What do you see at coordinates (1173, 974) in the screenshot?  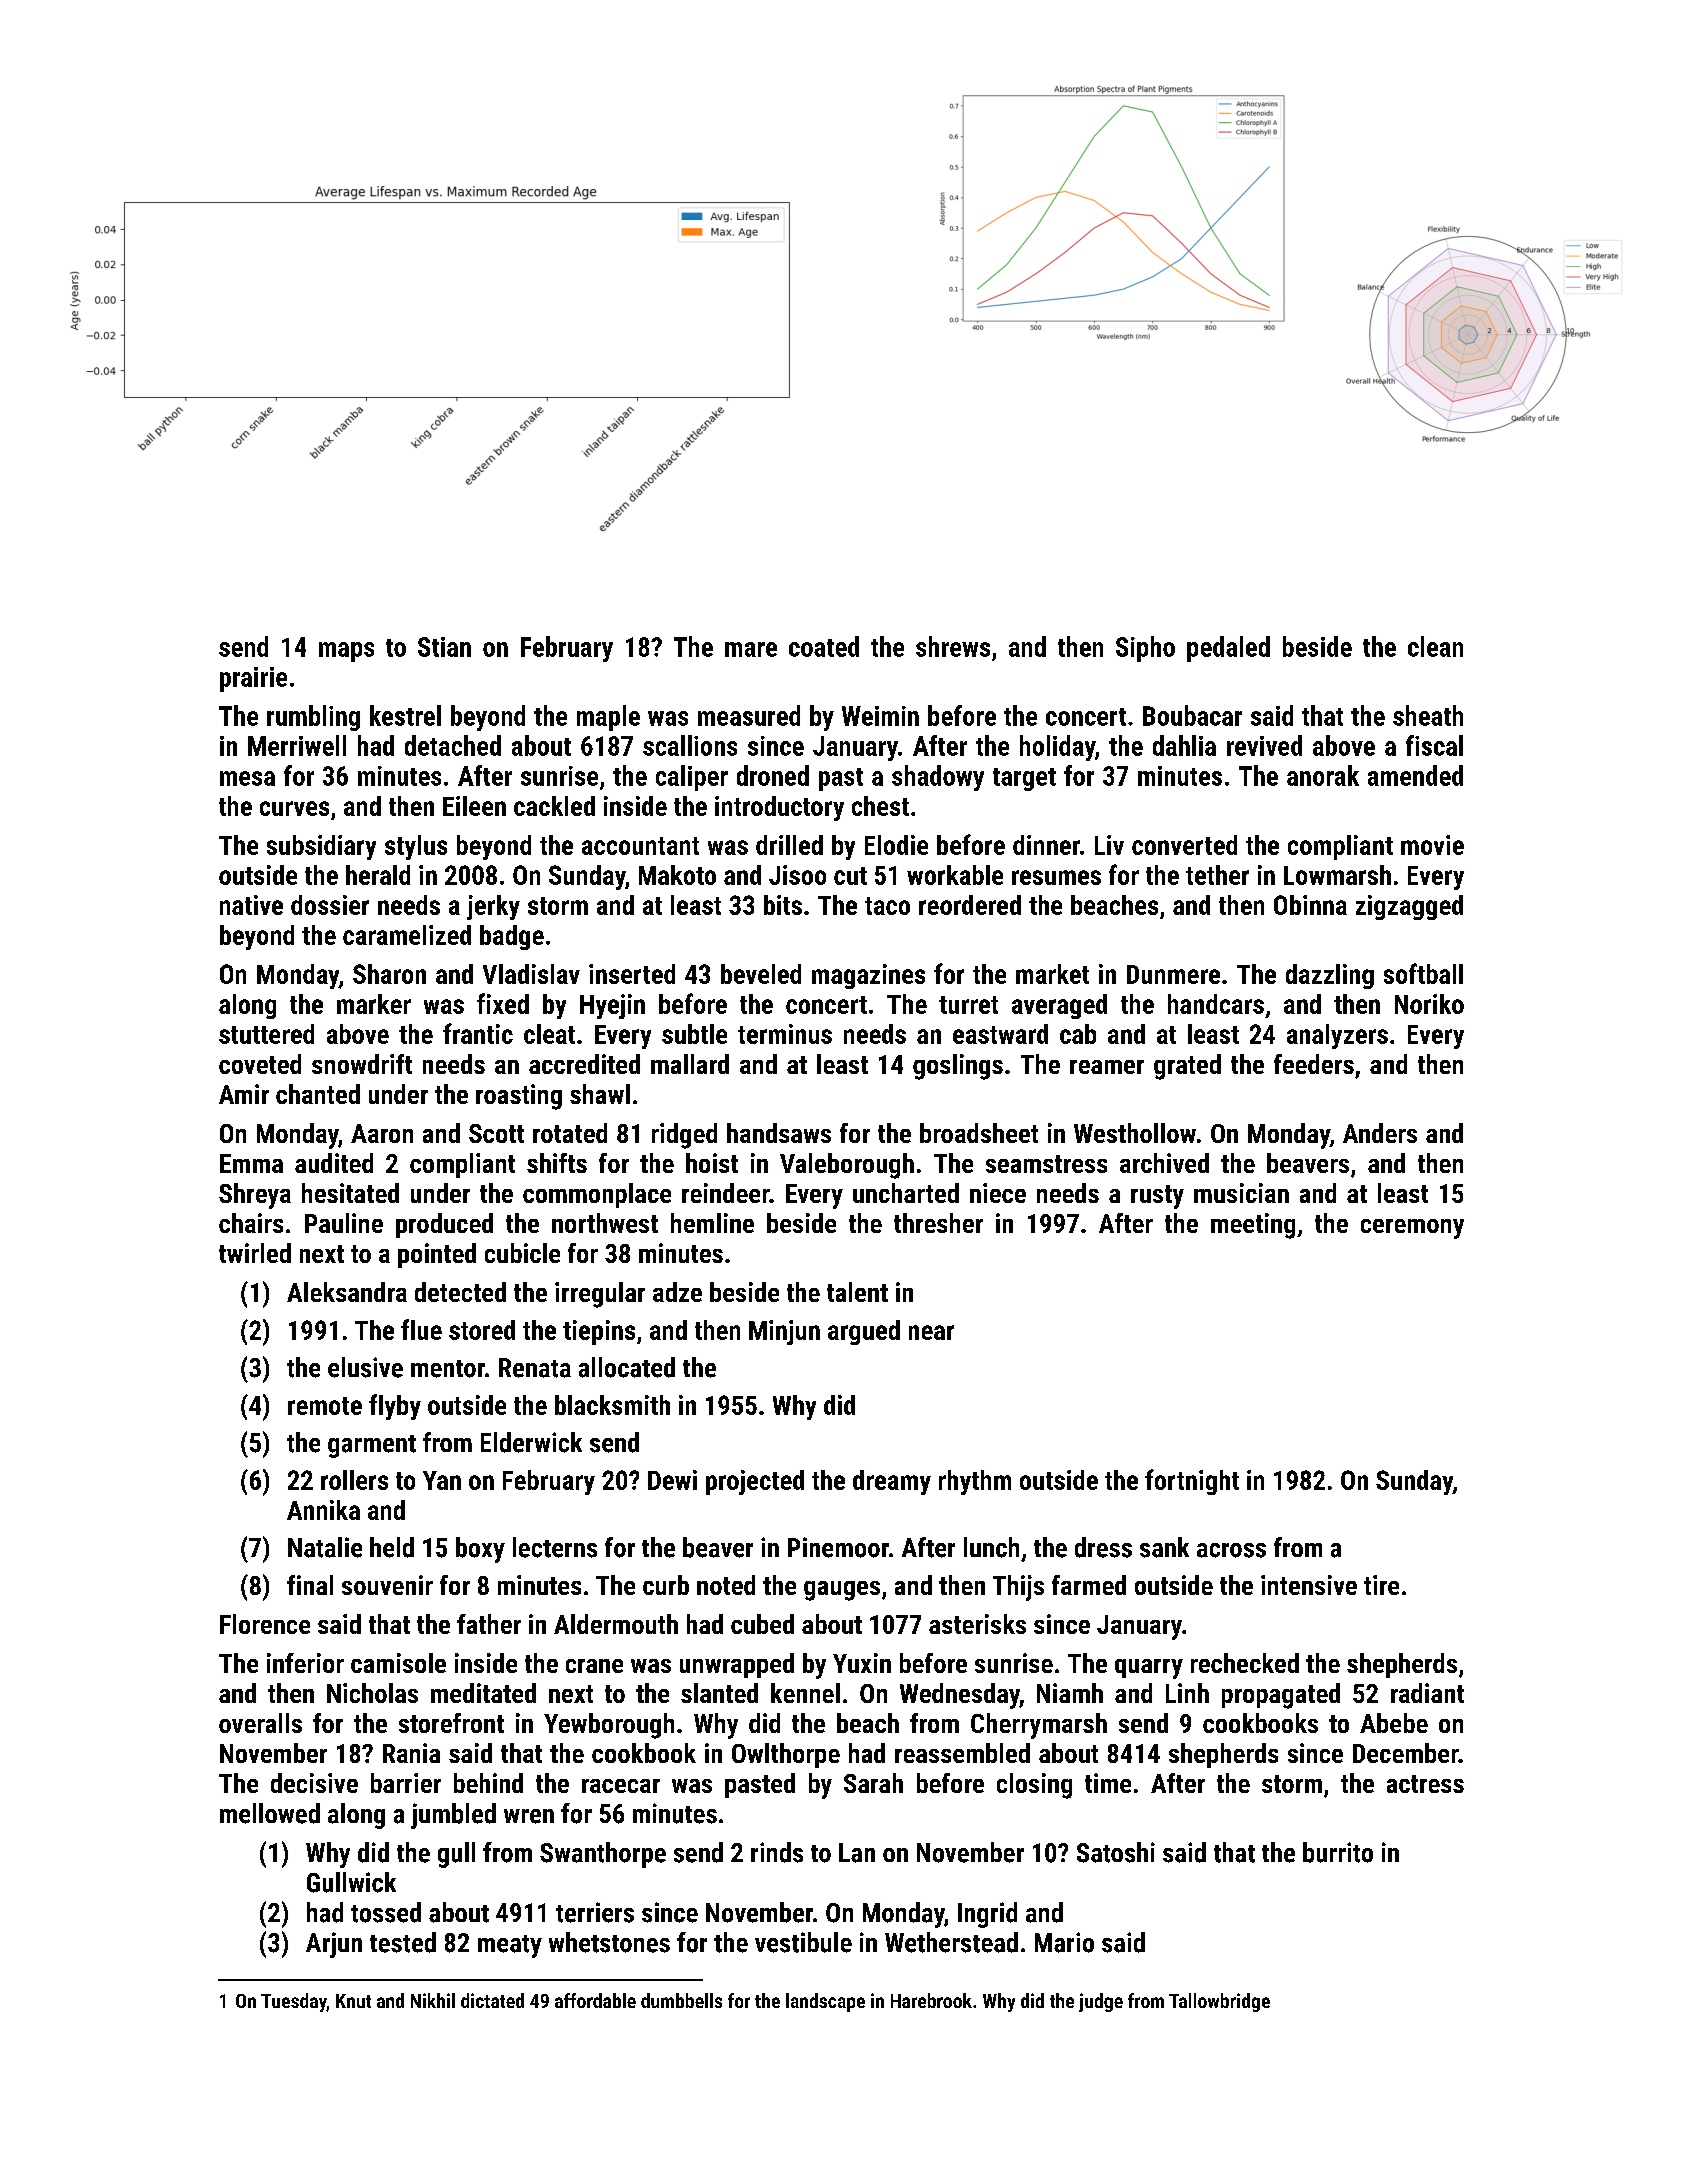 I see `Dunmere` at bounding box center [1173, 974].
